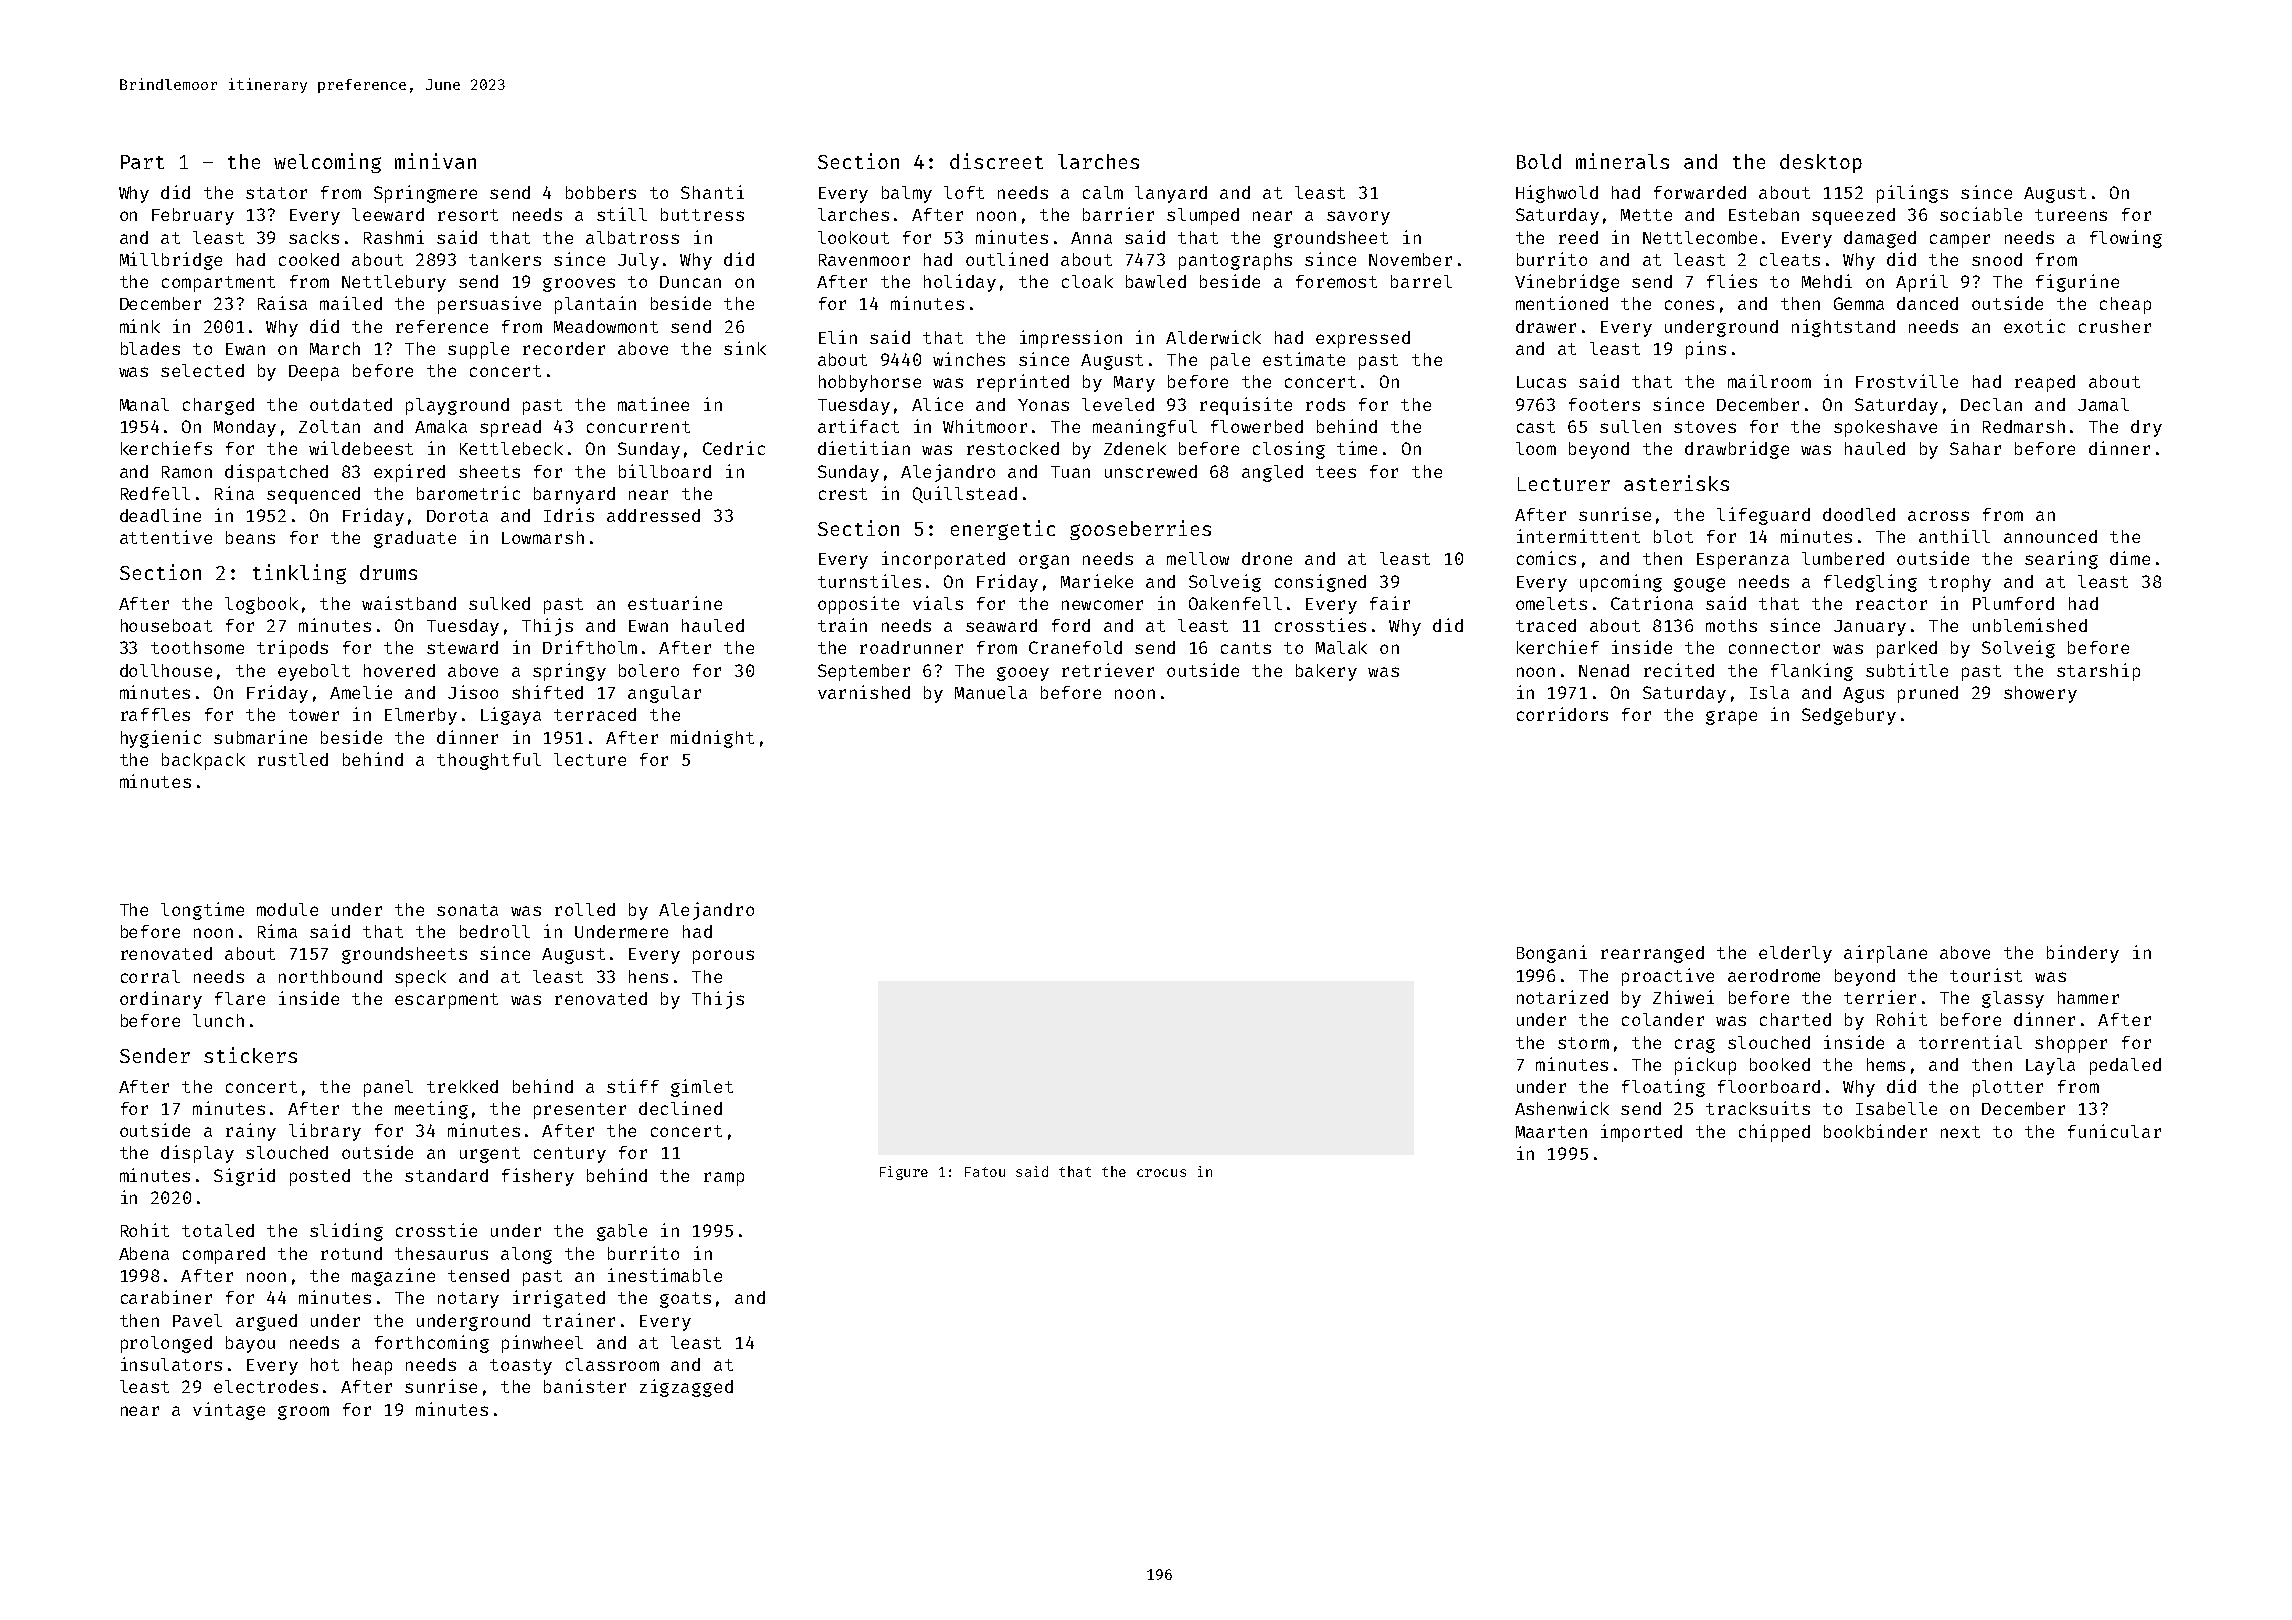  I want to click on crocus, so click(1161, 1173).
